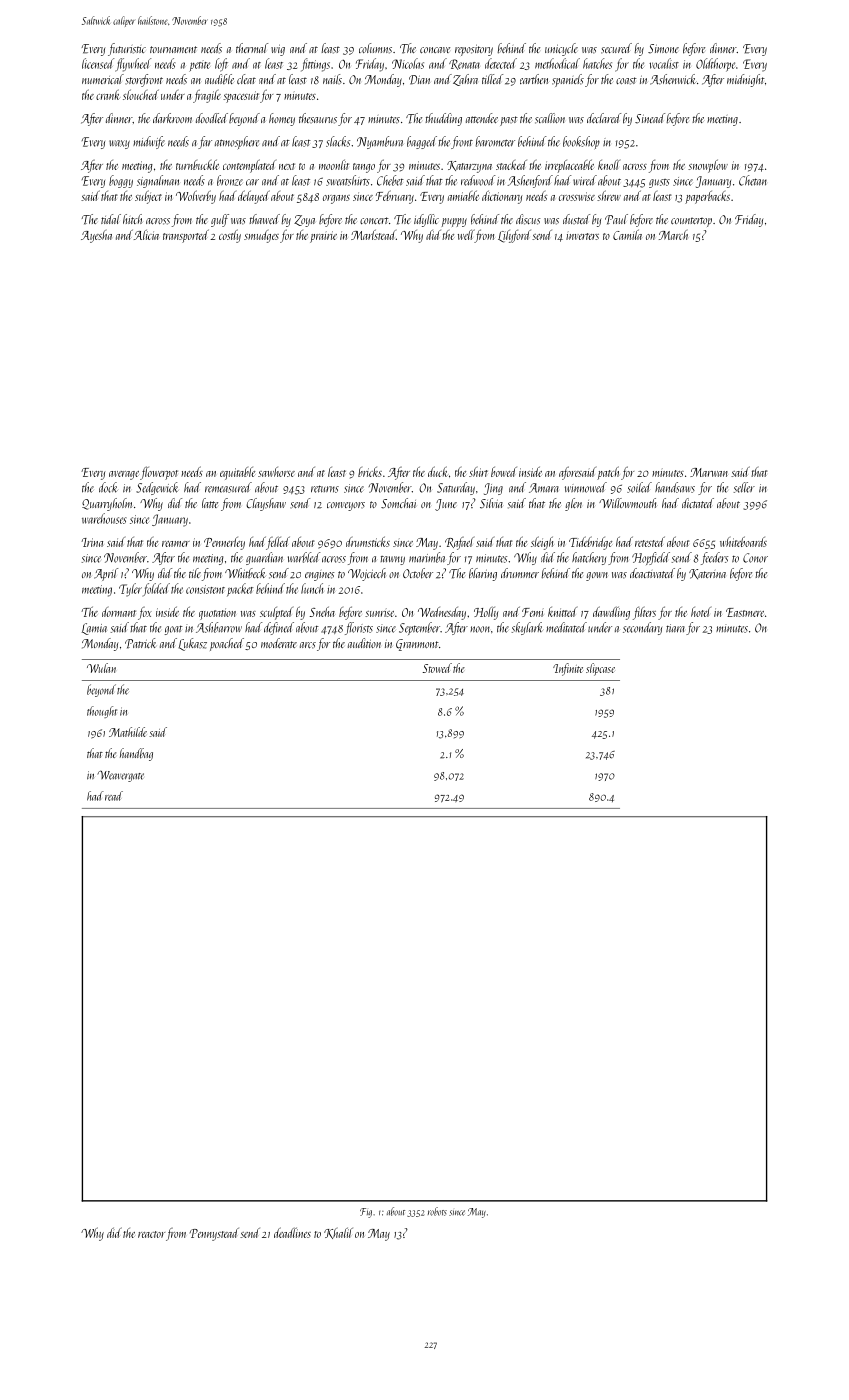 This image has width=849, height=1400. Describe the element at coordinates (292, 1232) in the image. I see `deadlines` at that location.
